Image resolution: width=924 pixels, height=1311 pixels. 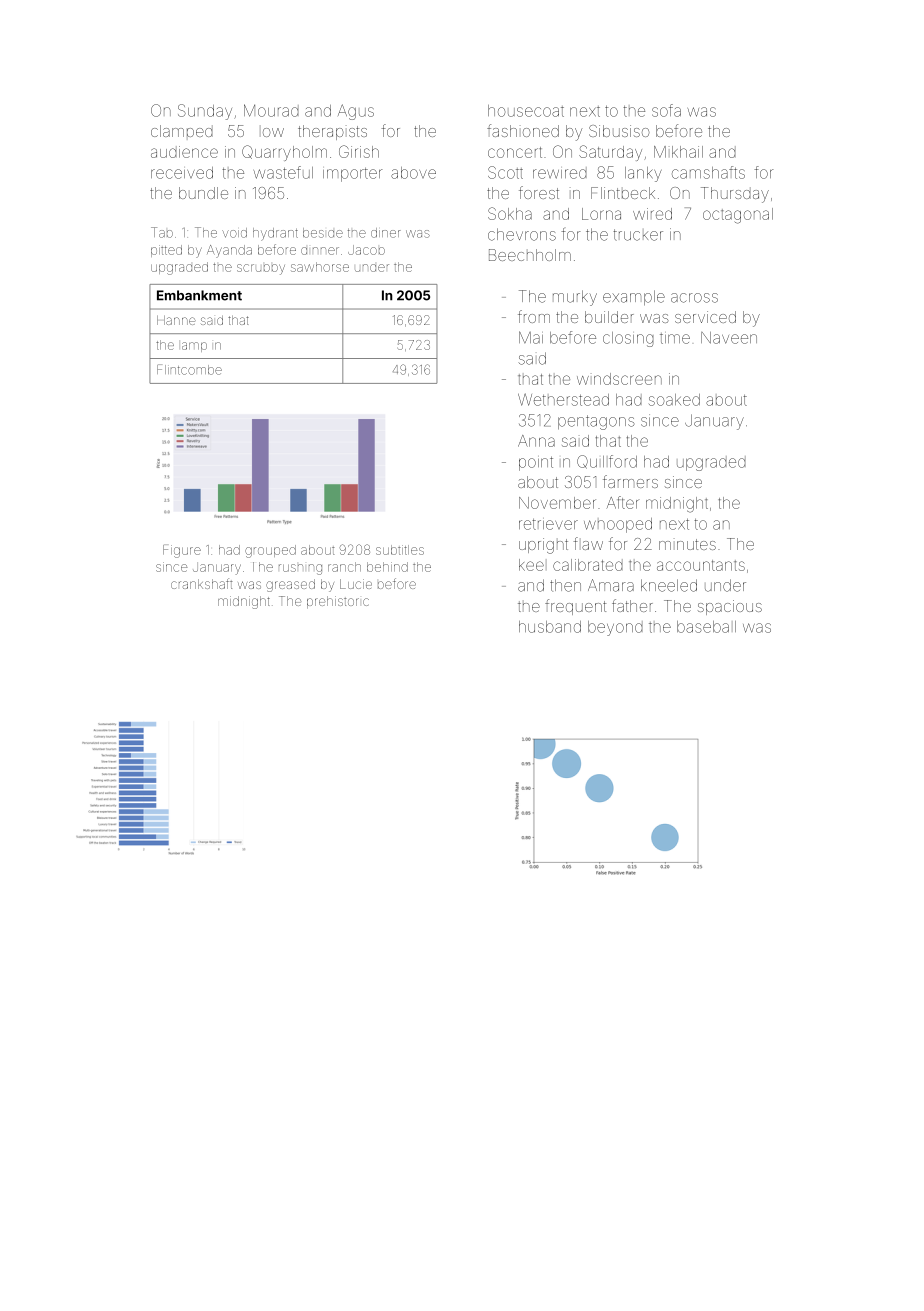 I want to click on Flintcombe, so click(x=189, y=369).
